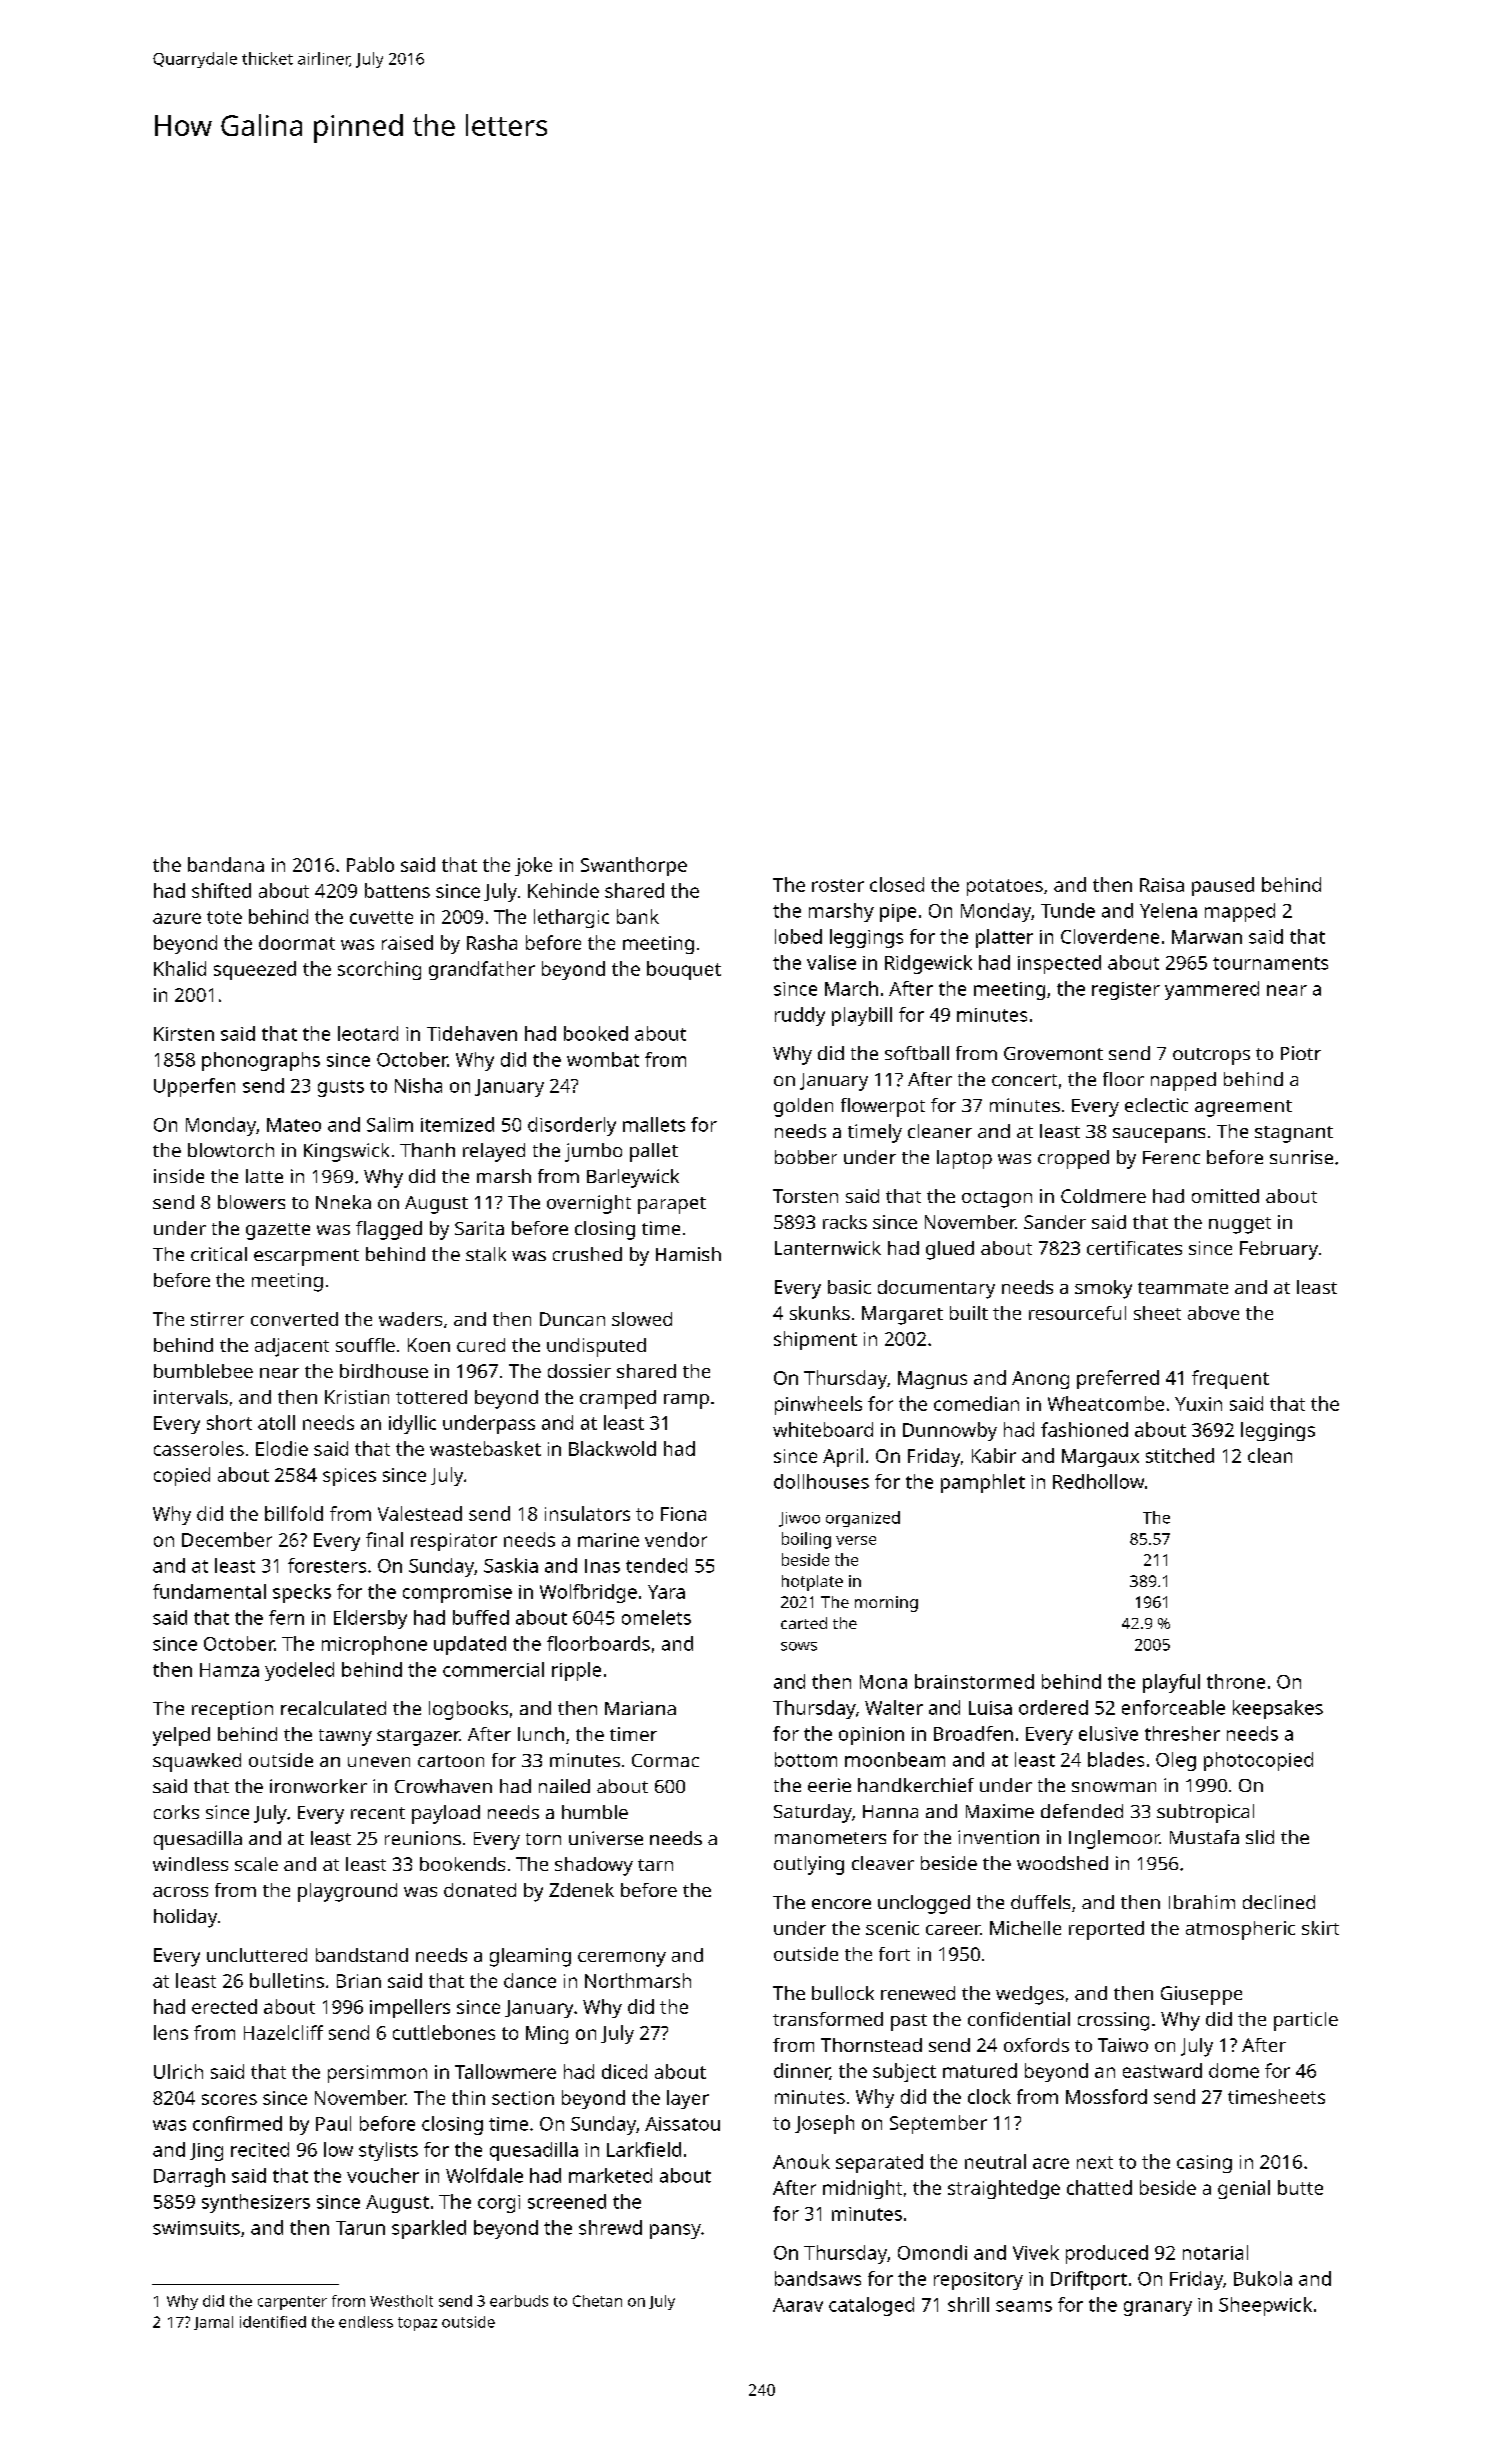 This screenshot has height=2464, width=1496. Describe the element at coordinates (1005, 887) in the screenshot. I see `potatoes` at that location.
